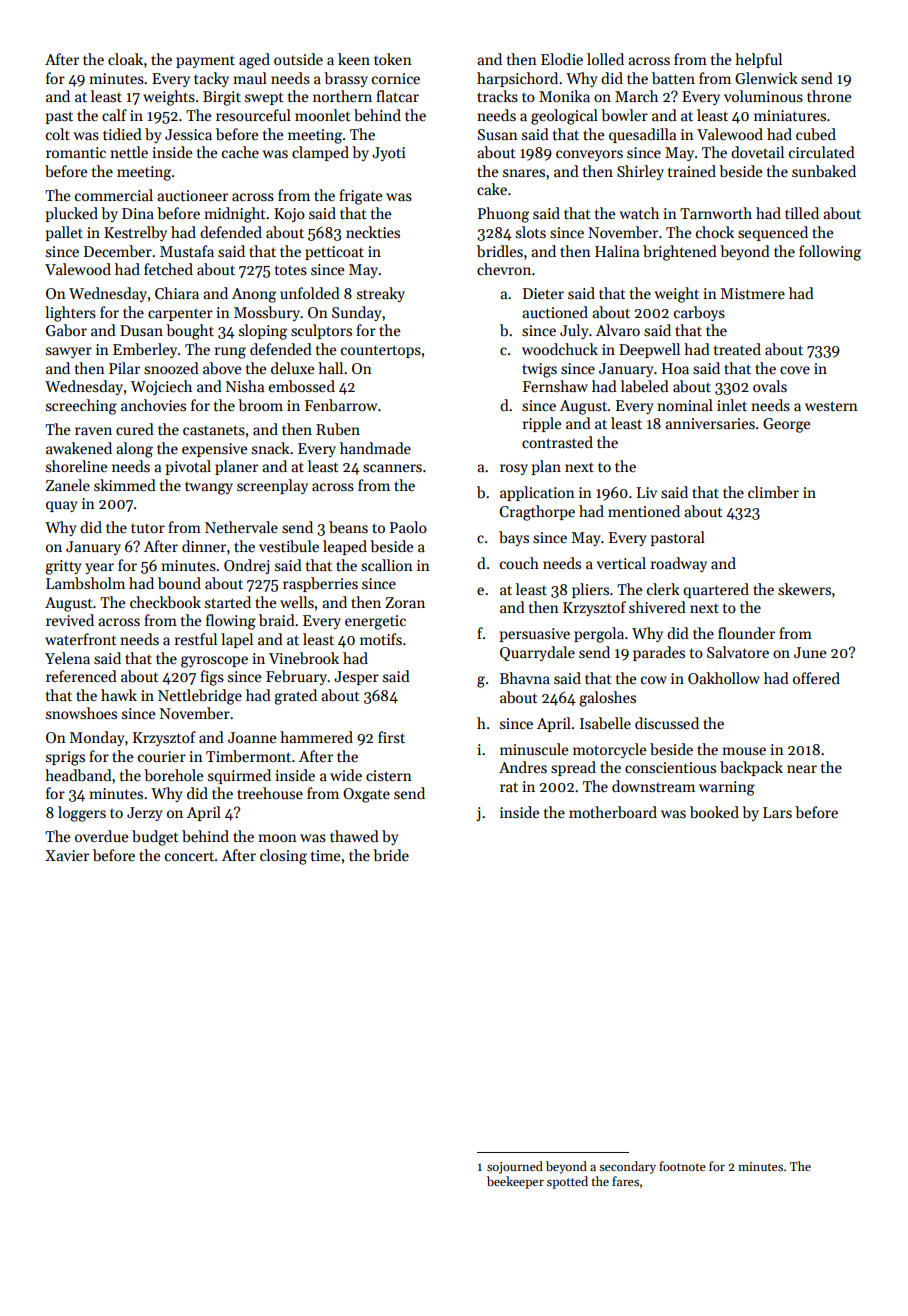 The width and height of the screenshot is (908, 1316). What do you see at coordinates (804, 589) in the screenshot?
I see `skewers` at bounding box center [804, 589].
